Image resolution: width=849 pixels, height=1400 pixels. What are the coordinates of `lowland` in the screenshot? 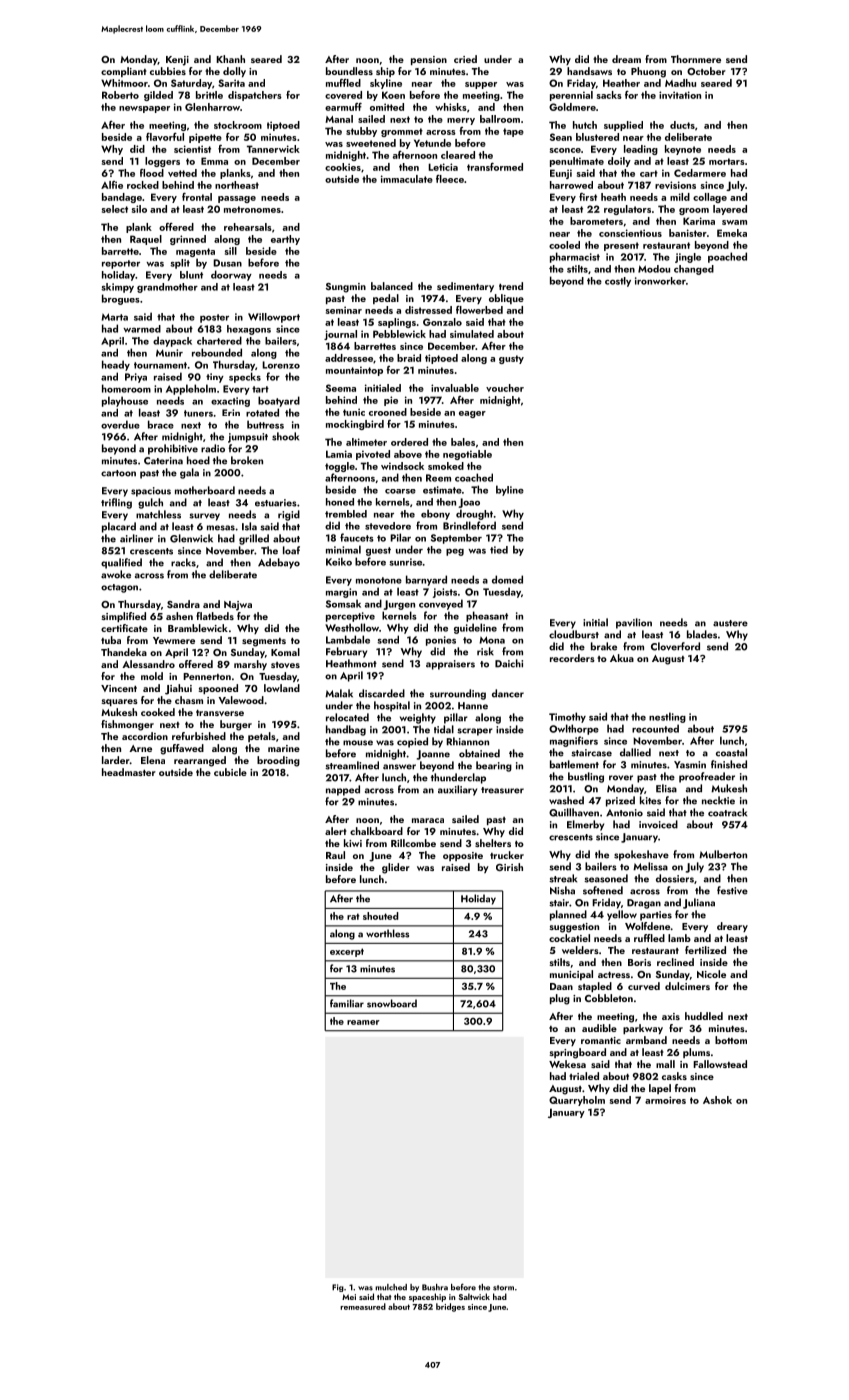 It's located at (282, 688).
